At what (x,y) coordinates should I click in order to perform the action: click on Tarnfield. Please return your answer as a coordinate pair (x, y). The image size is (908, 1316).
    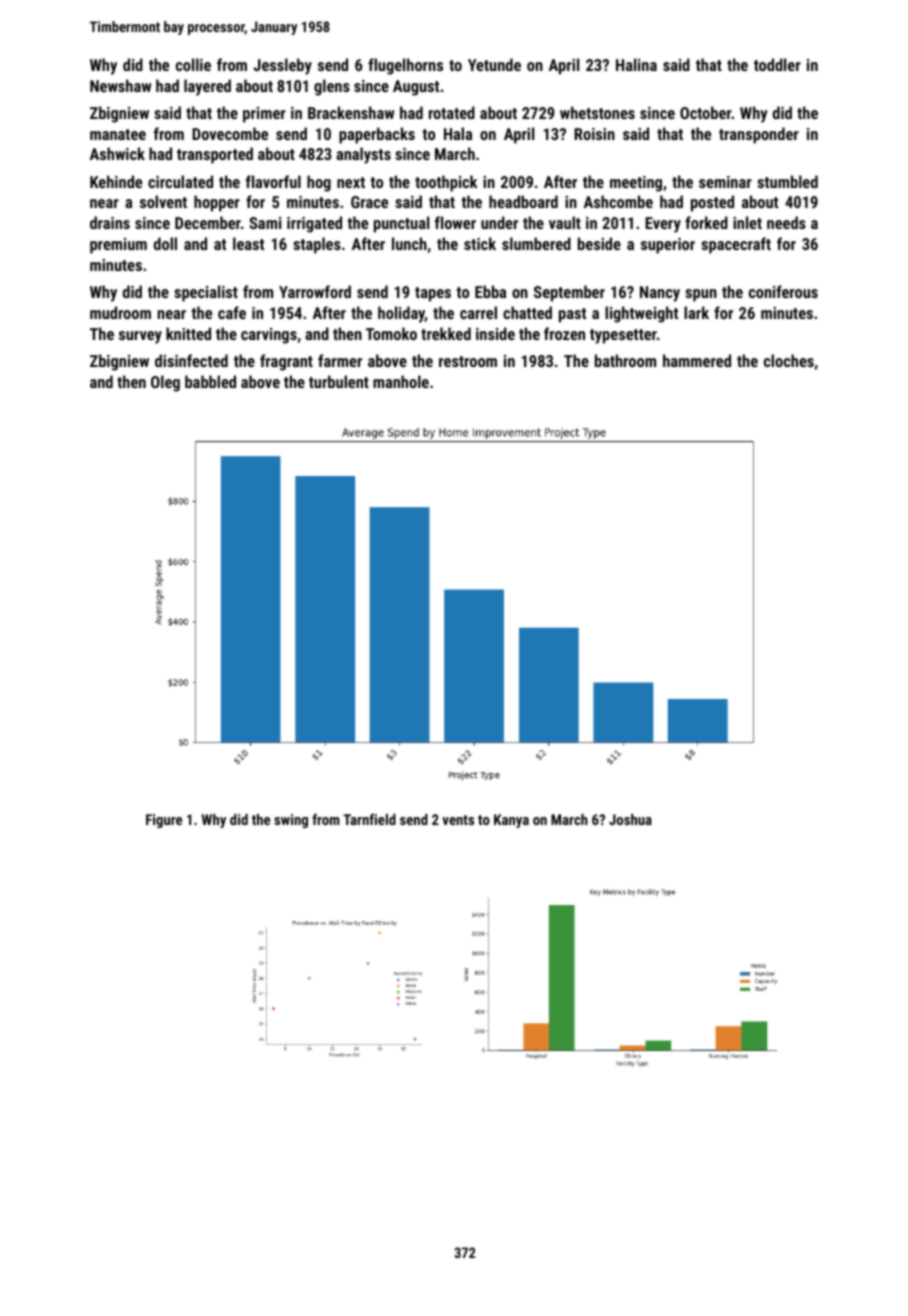
    Looking at the image, I should click on (369, 819).
